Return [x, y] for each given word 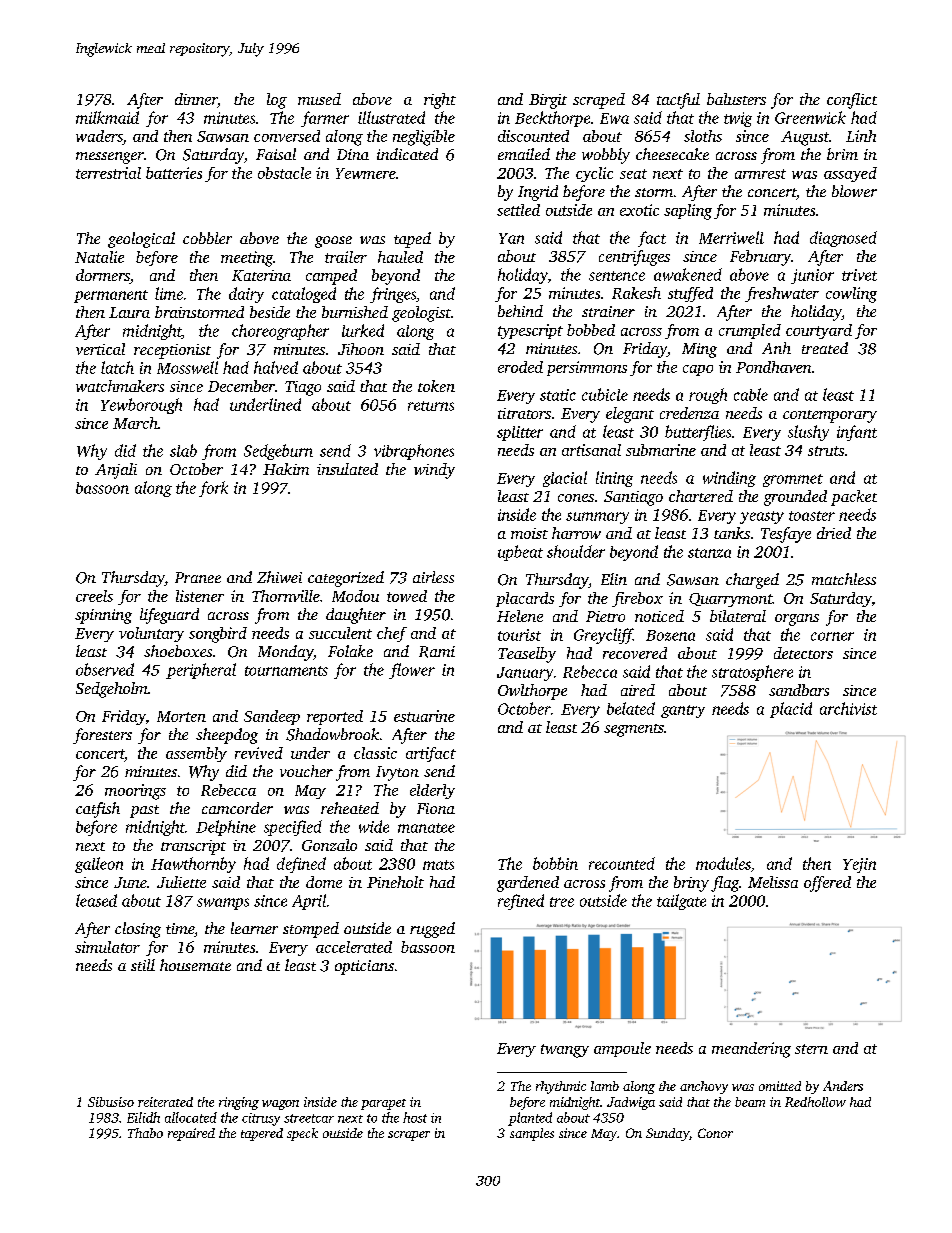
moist [529, 533]
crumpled [750, 331]
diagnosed [843, 239]
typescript [530, 331]
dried [834, 533]
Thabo [145, 1133]
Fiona [436, 808]
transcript [193, 847]
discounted [533, 136]
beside [270, 312]
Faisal [276, 154]
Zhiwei [279, 577]
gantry [683, 711]
